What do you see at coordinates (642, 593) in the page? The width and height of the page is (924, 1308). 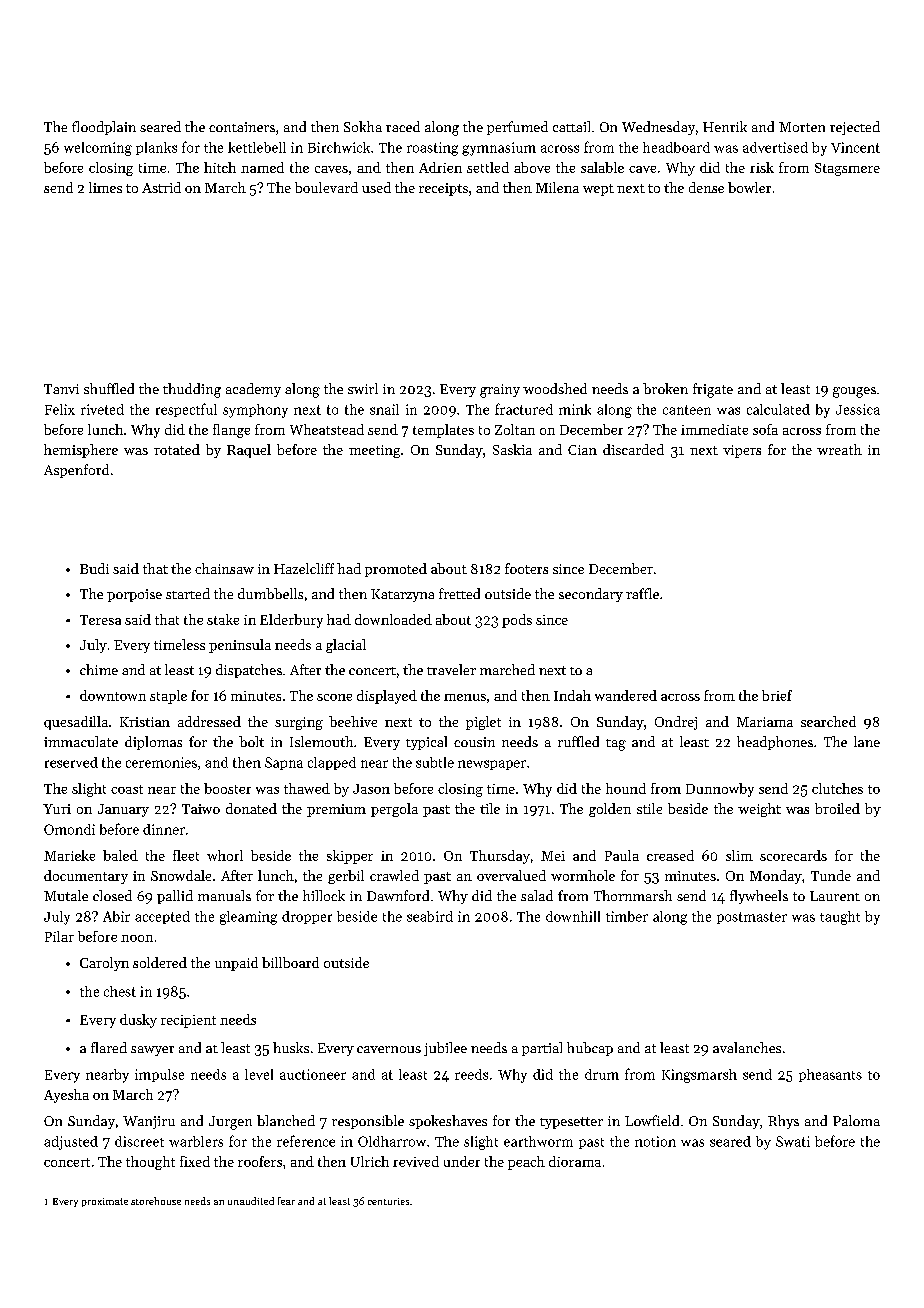 I see `raffle` at bounding box center [642, 593].
